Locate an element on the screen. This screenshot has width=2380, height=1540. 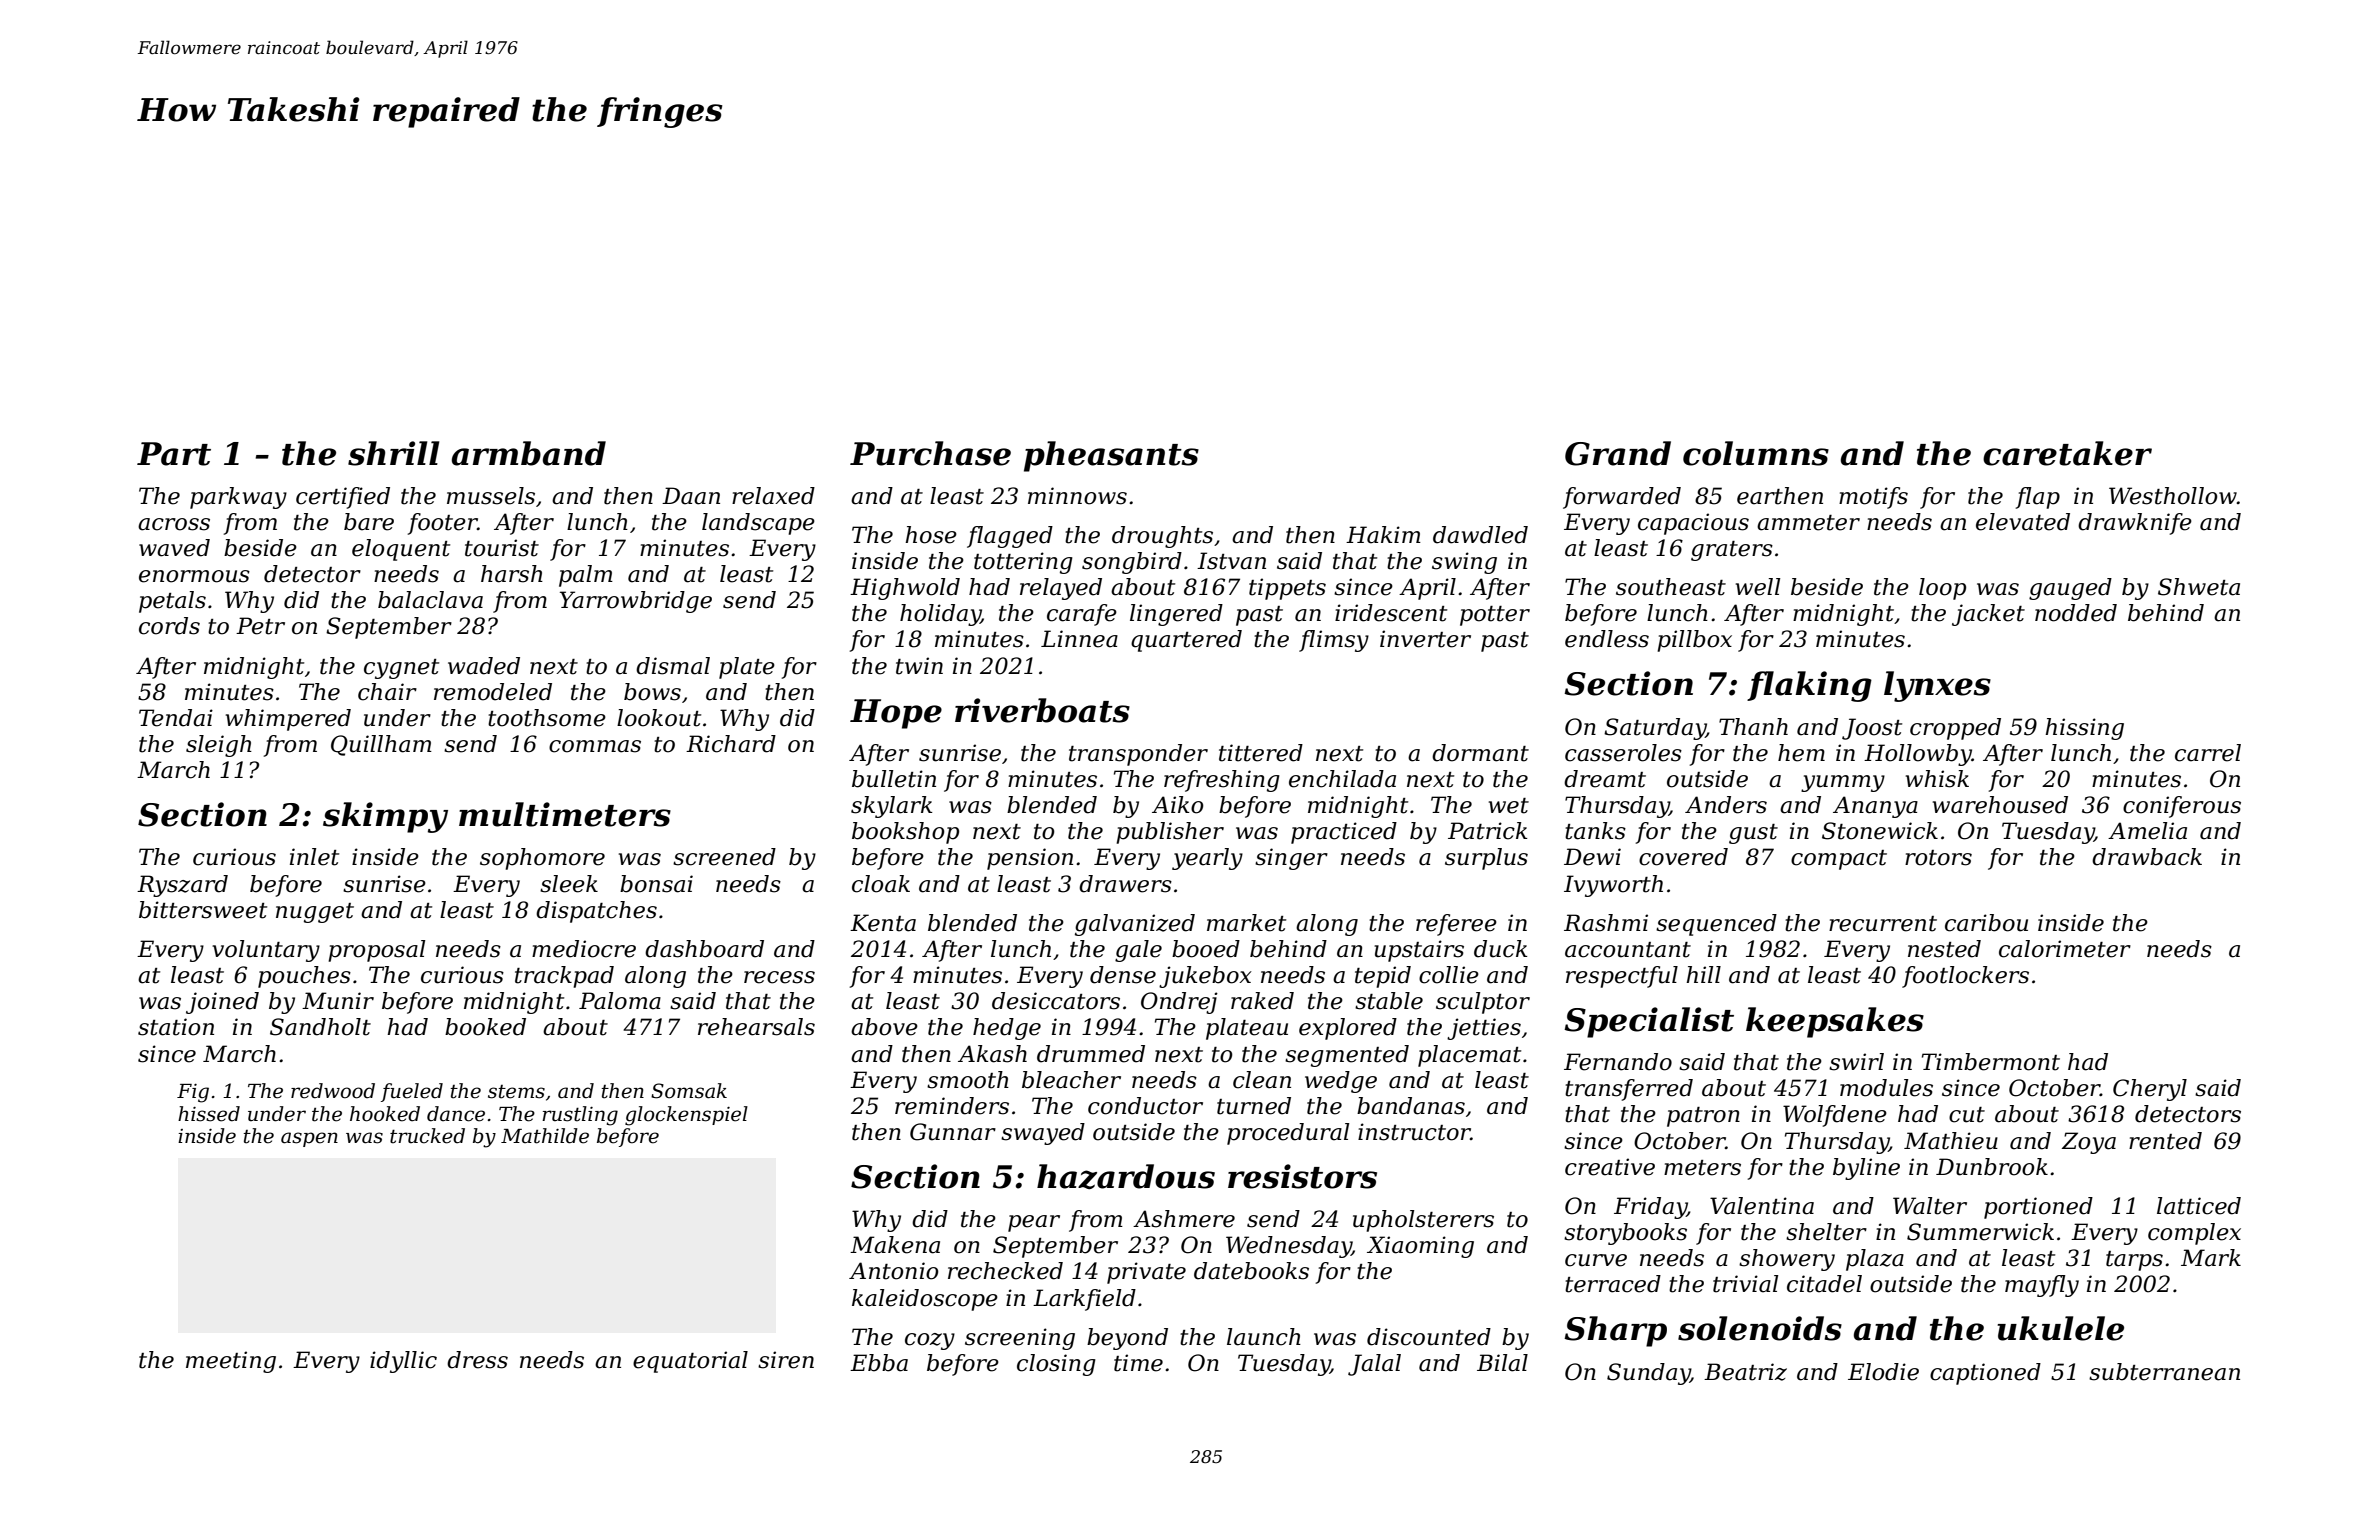
lingered is located at coordinates (1176, 615).
